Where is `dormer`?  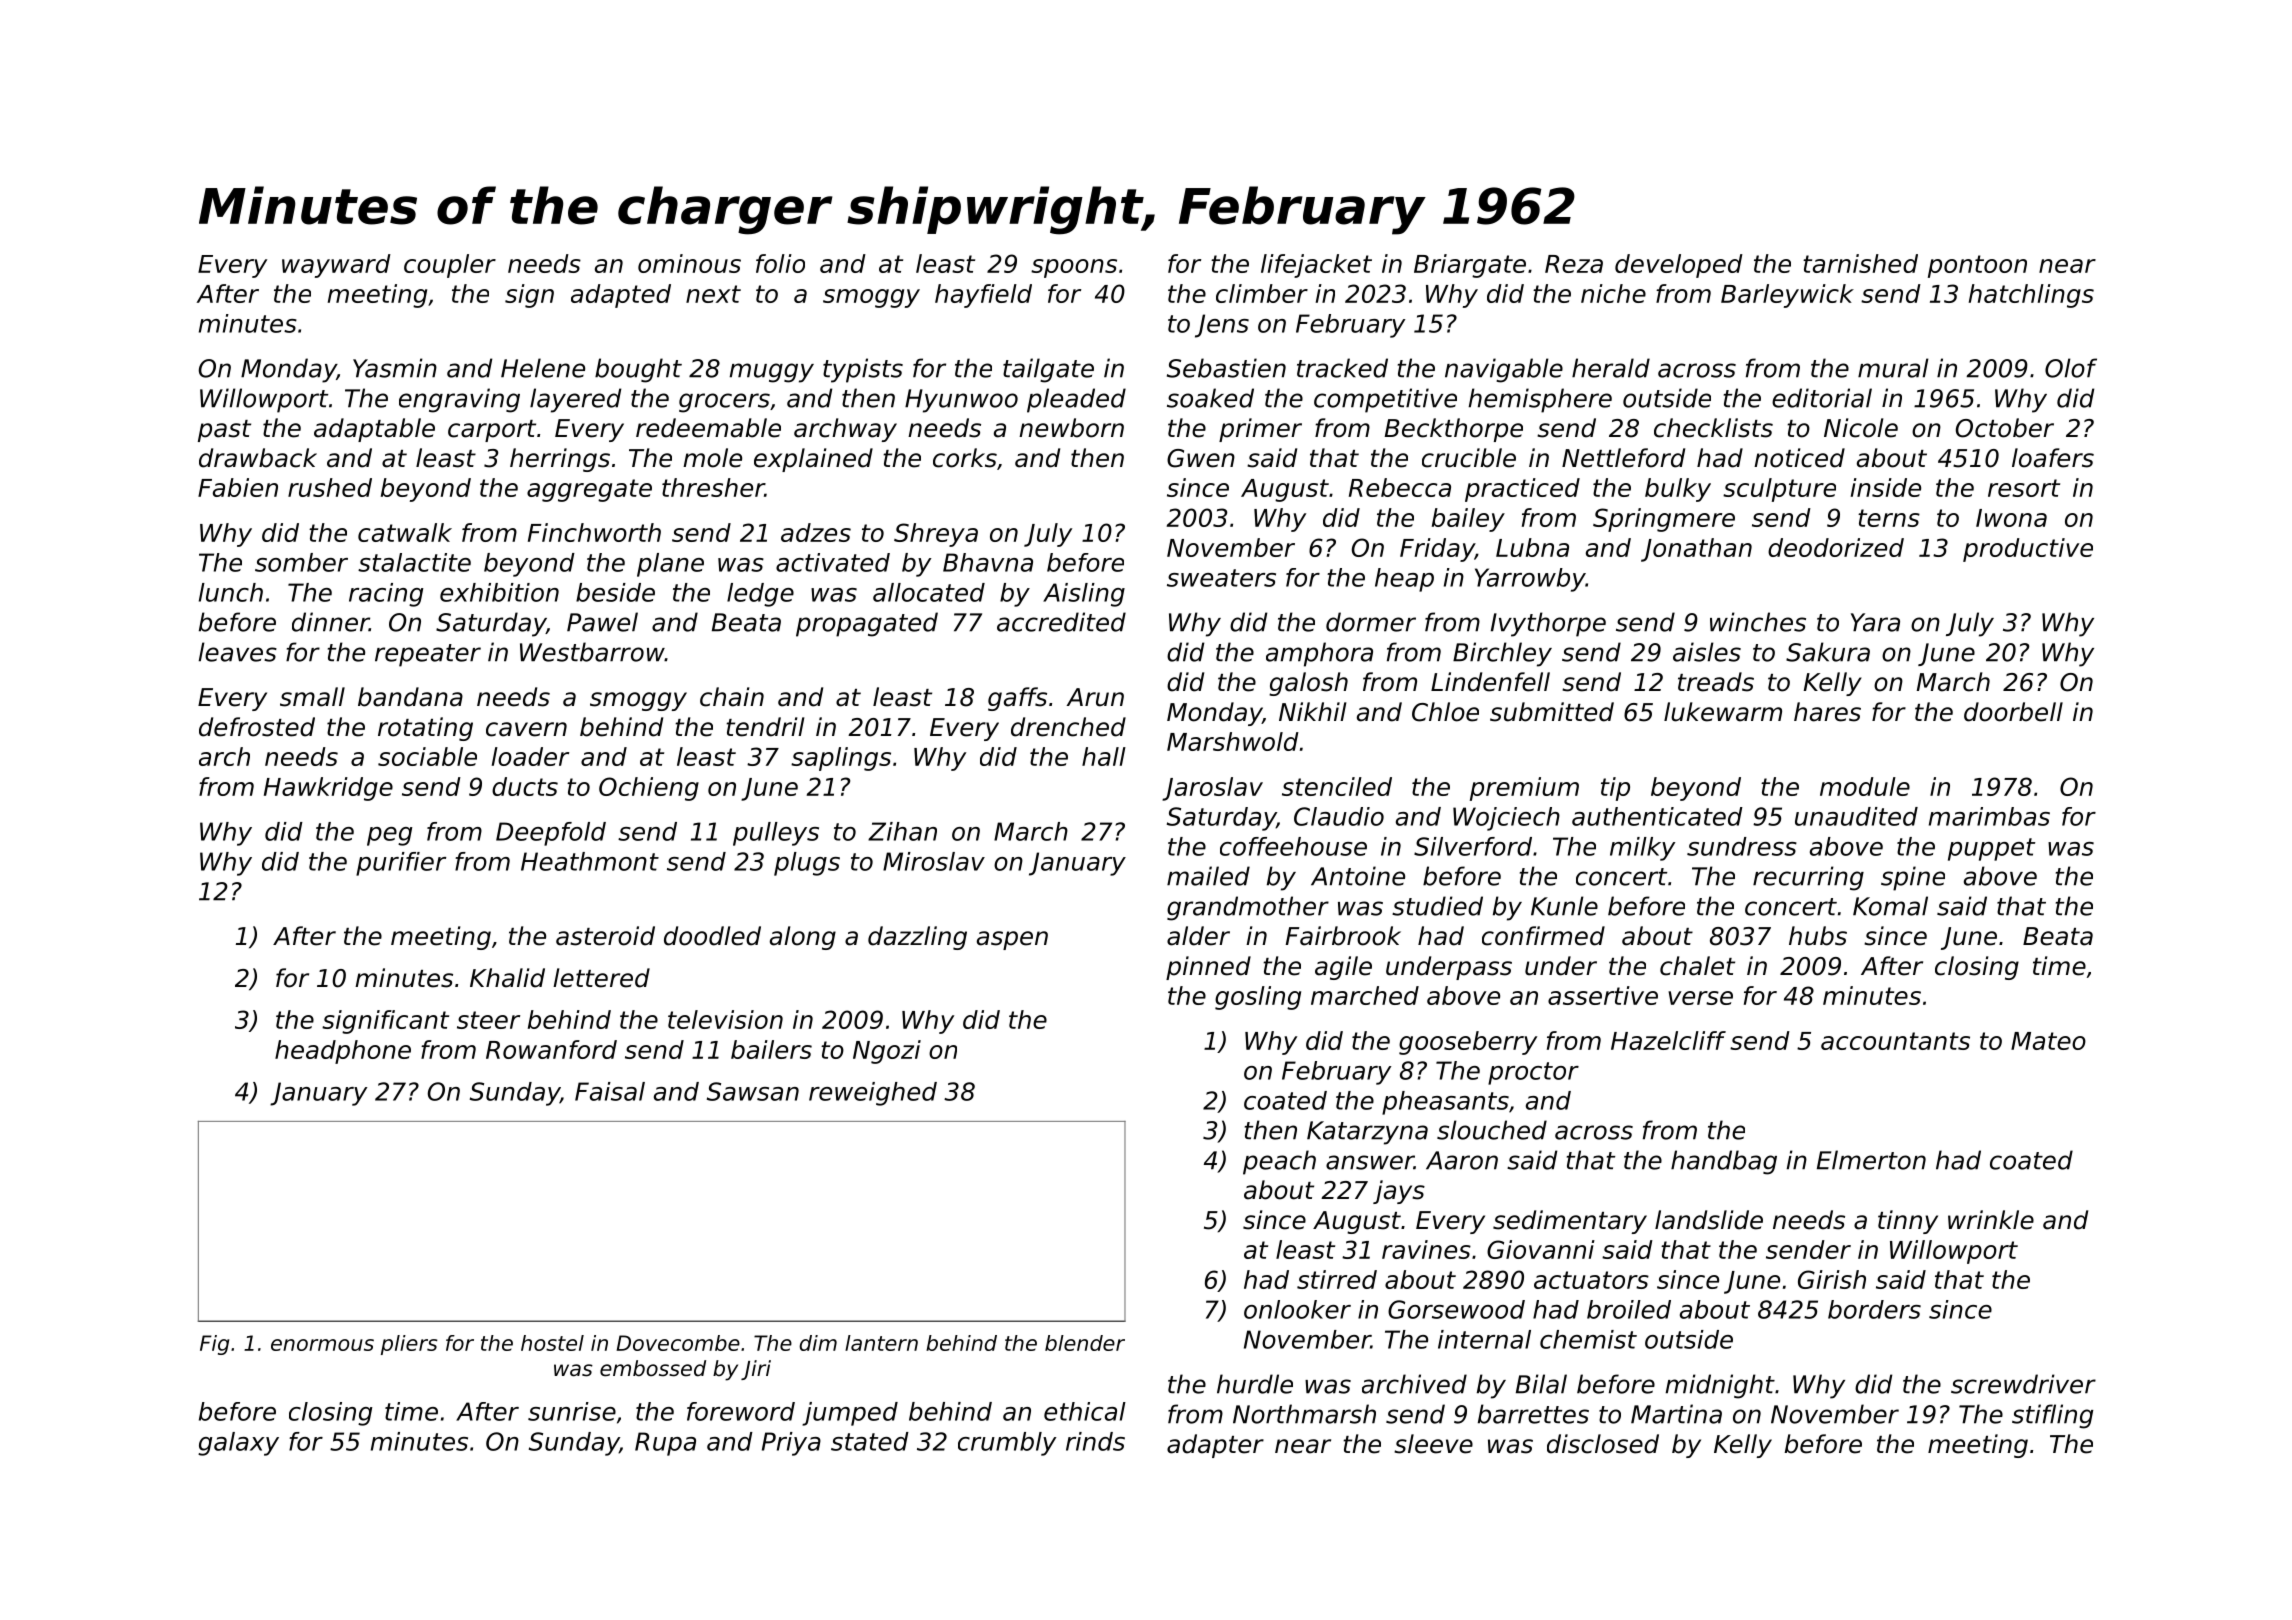
dormer is located at coordinates (1371, 622).
